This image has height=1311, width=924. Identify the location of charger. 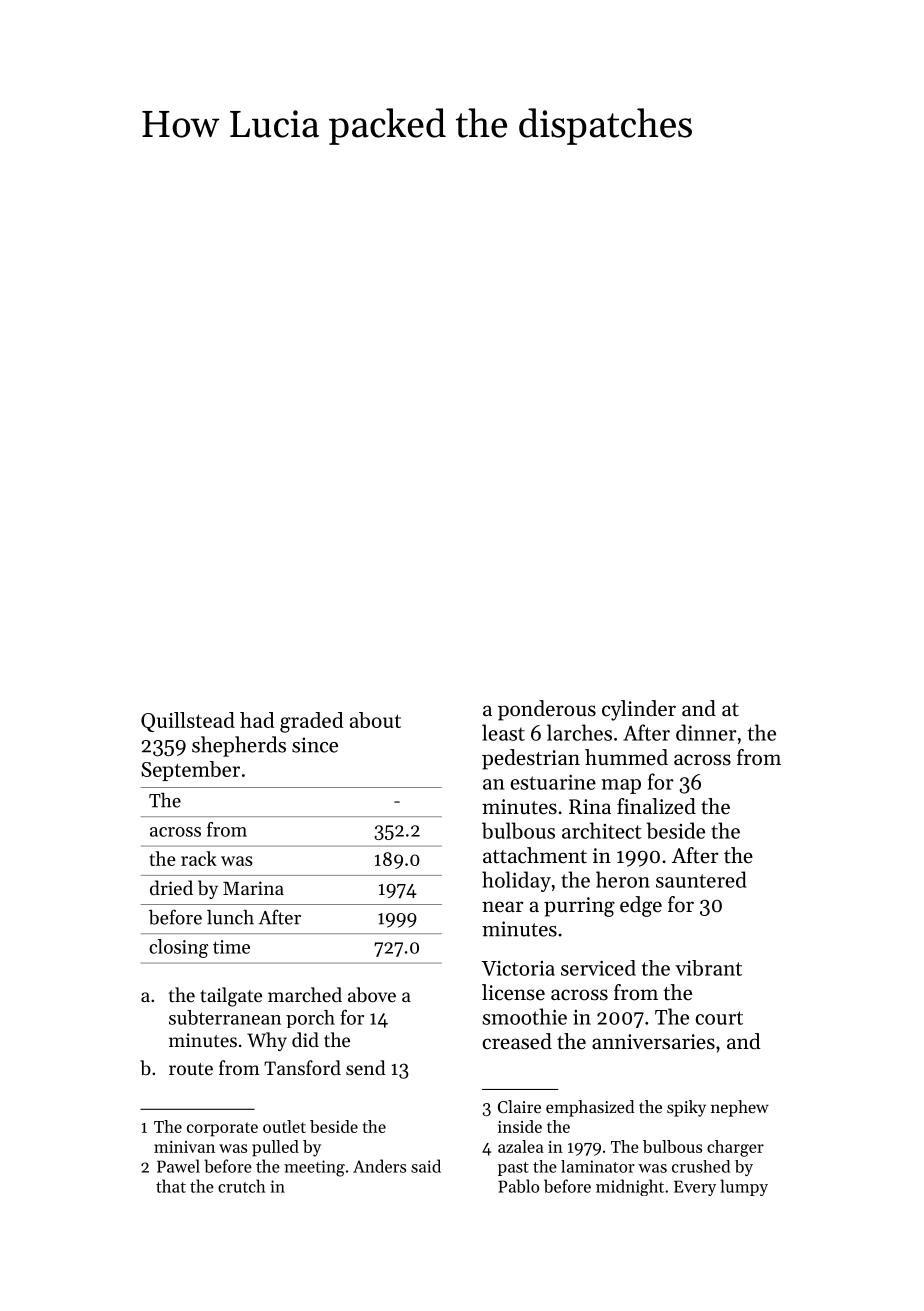
(735, 1148).
